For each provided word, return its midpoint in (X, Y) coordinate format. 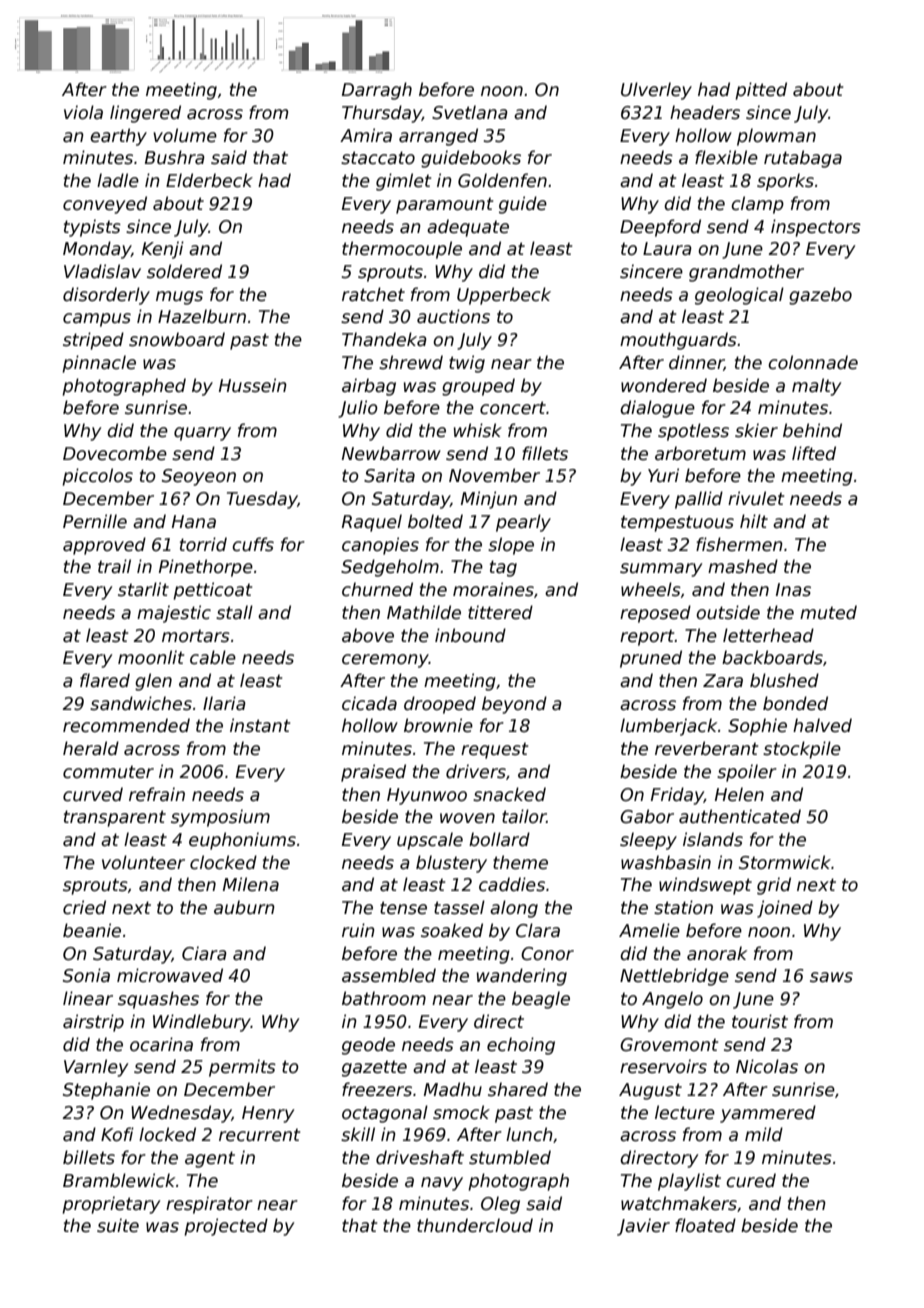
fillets (545, 453)
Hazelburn (202, 316)
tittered (500, 612)
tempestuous (677, 523)
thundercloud (475, 1225)
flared (105, 680)
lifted (814, 453)
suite (118, 1225)
